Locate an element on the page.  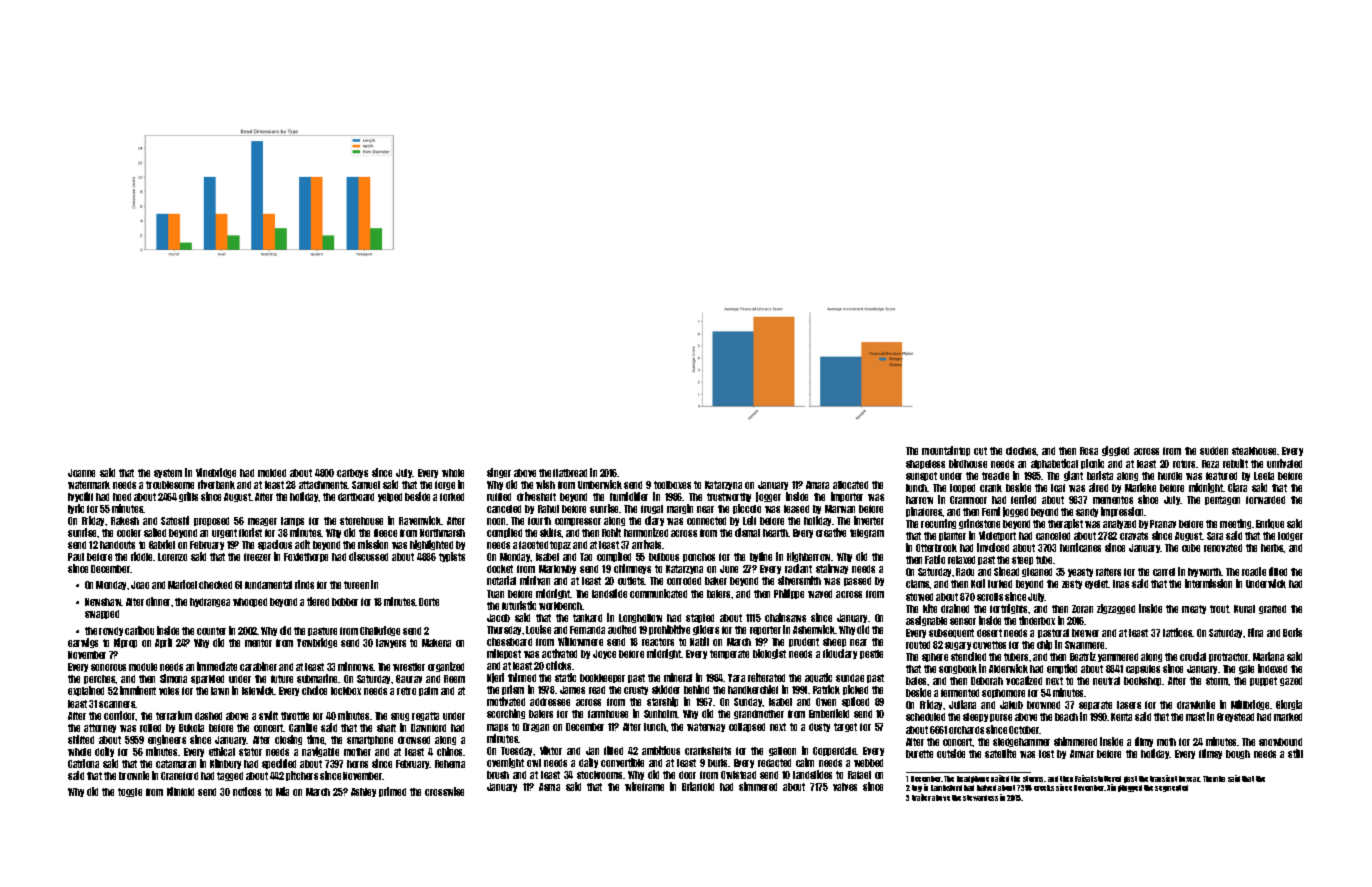
Leela is located at coordinates (1264, 476).
